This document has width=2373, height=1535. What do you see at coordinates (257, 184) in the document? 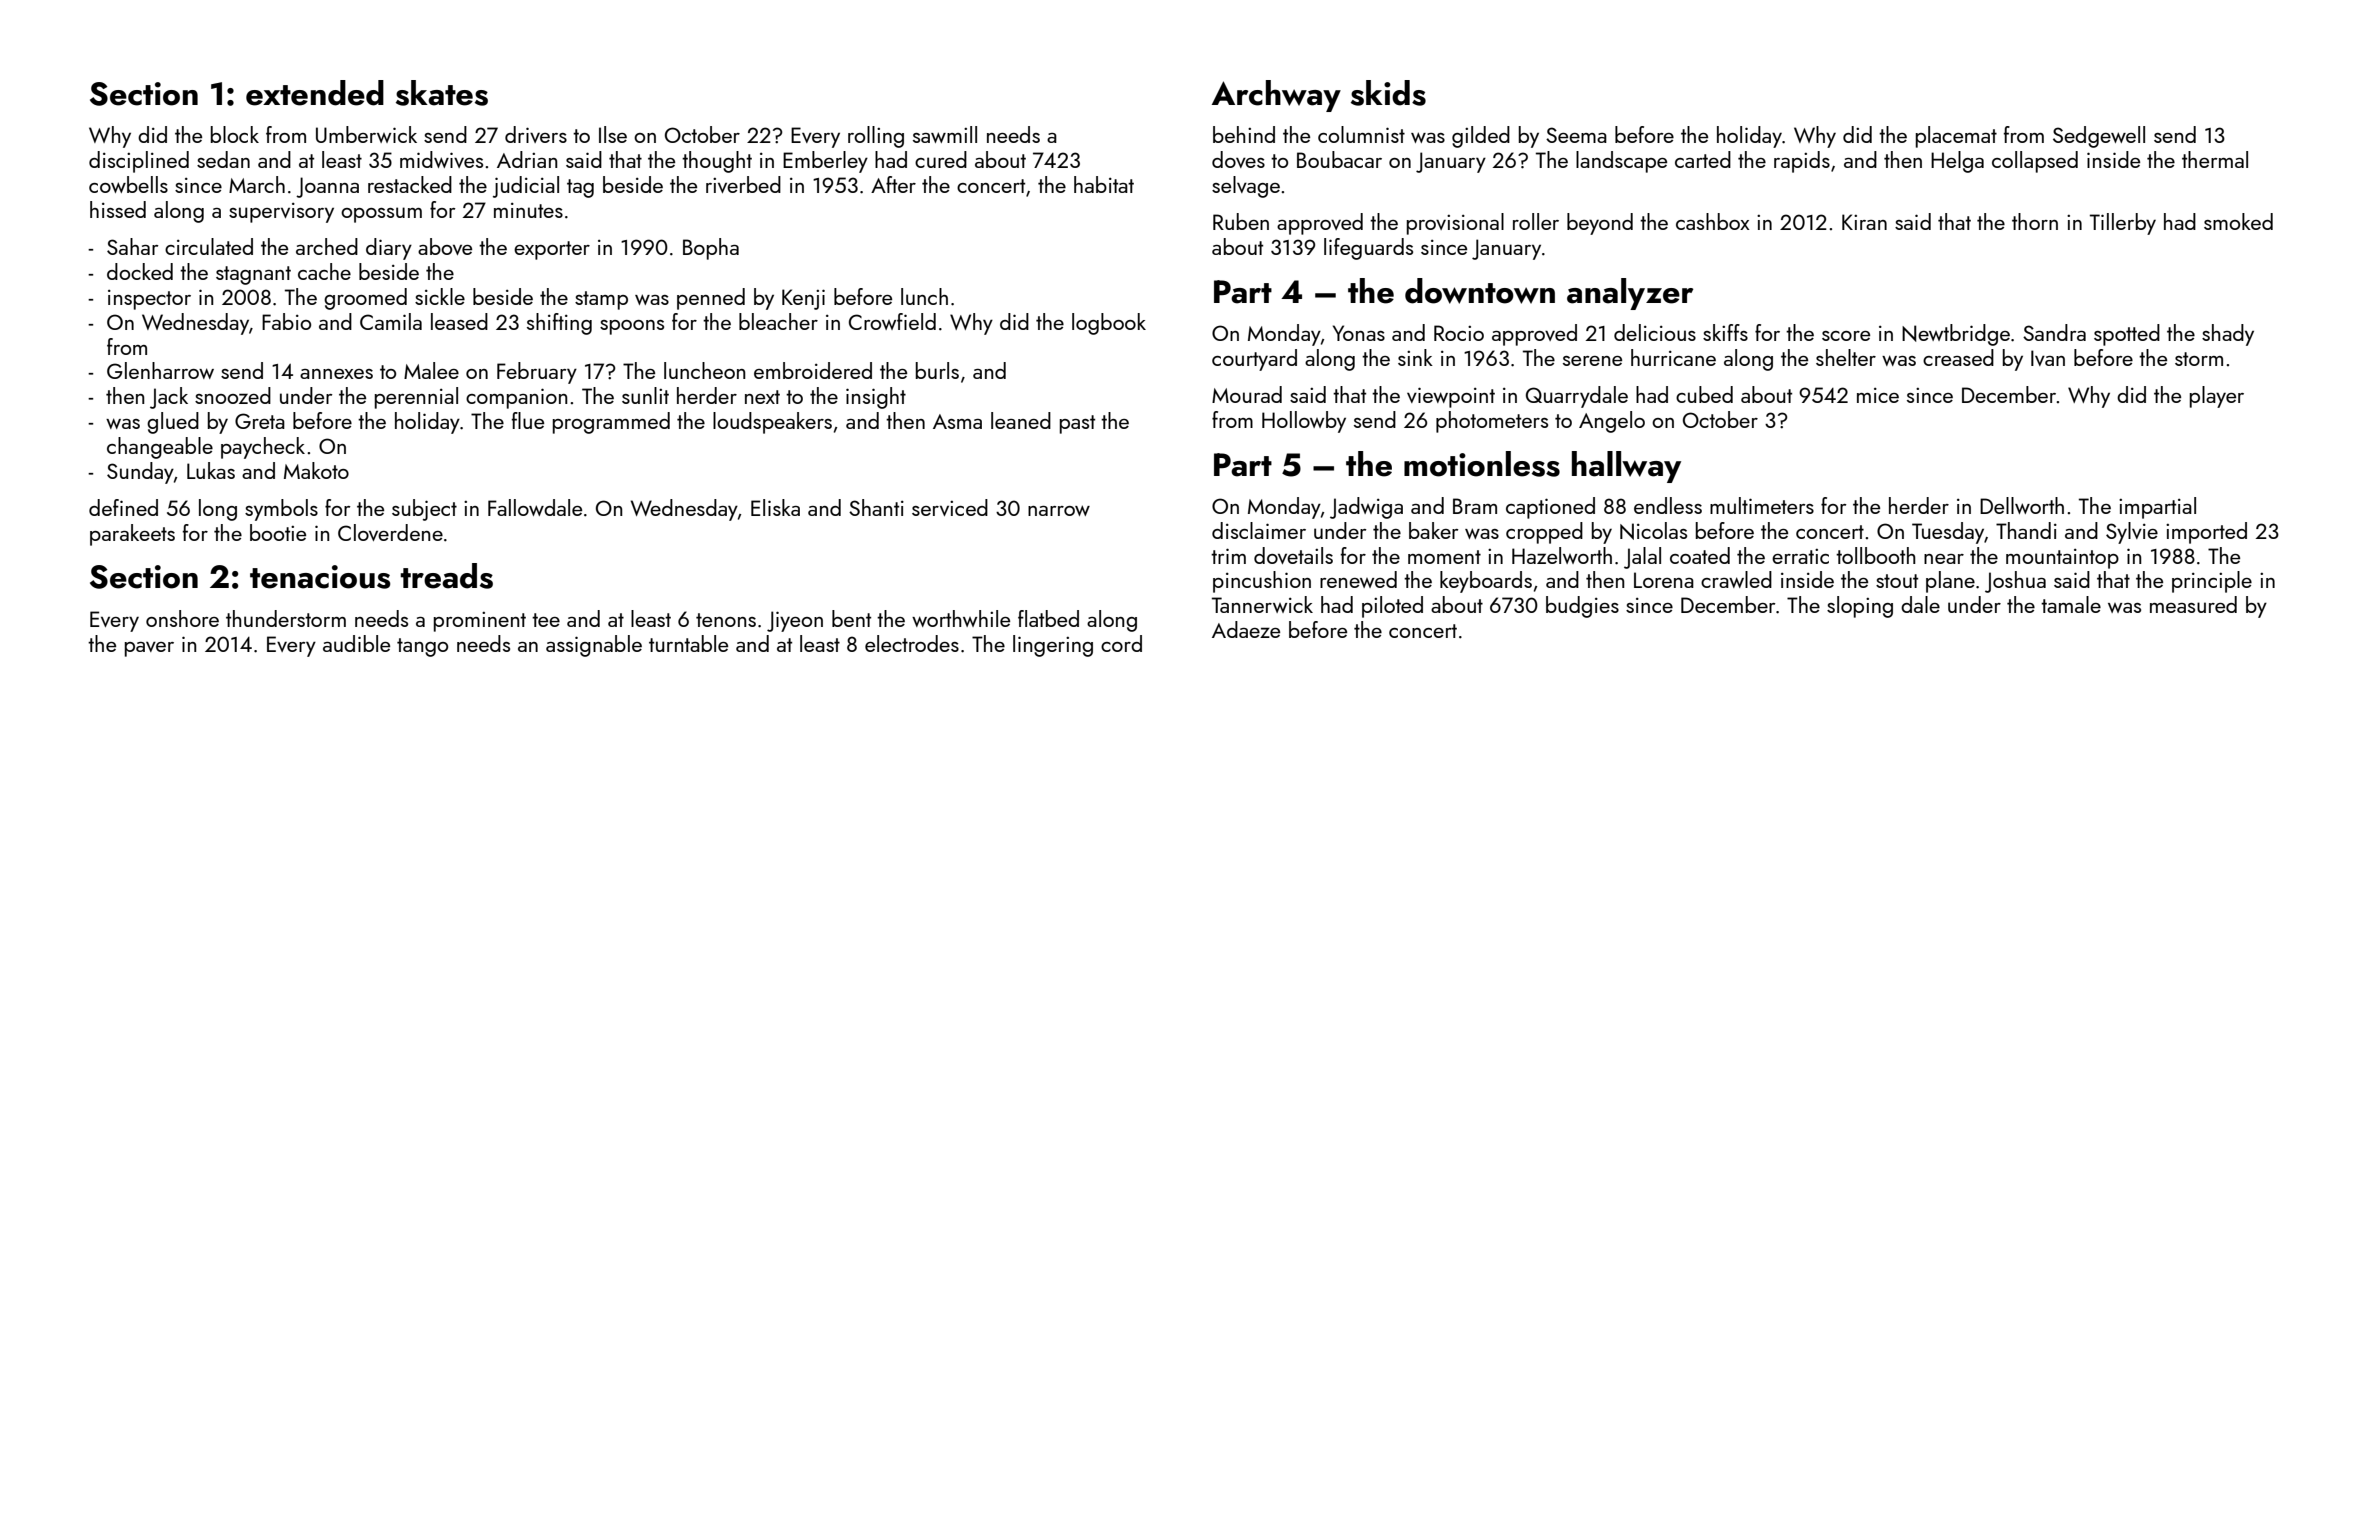
I see `March` at bounding box center [257, 184].
